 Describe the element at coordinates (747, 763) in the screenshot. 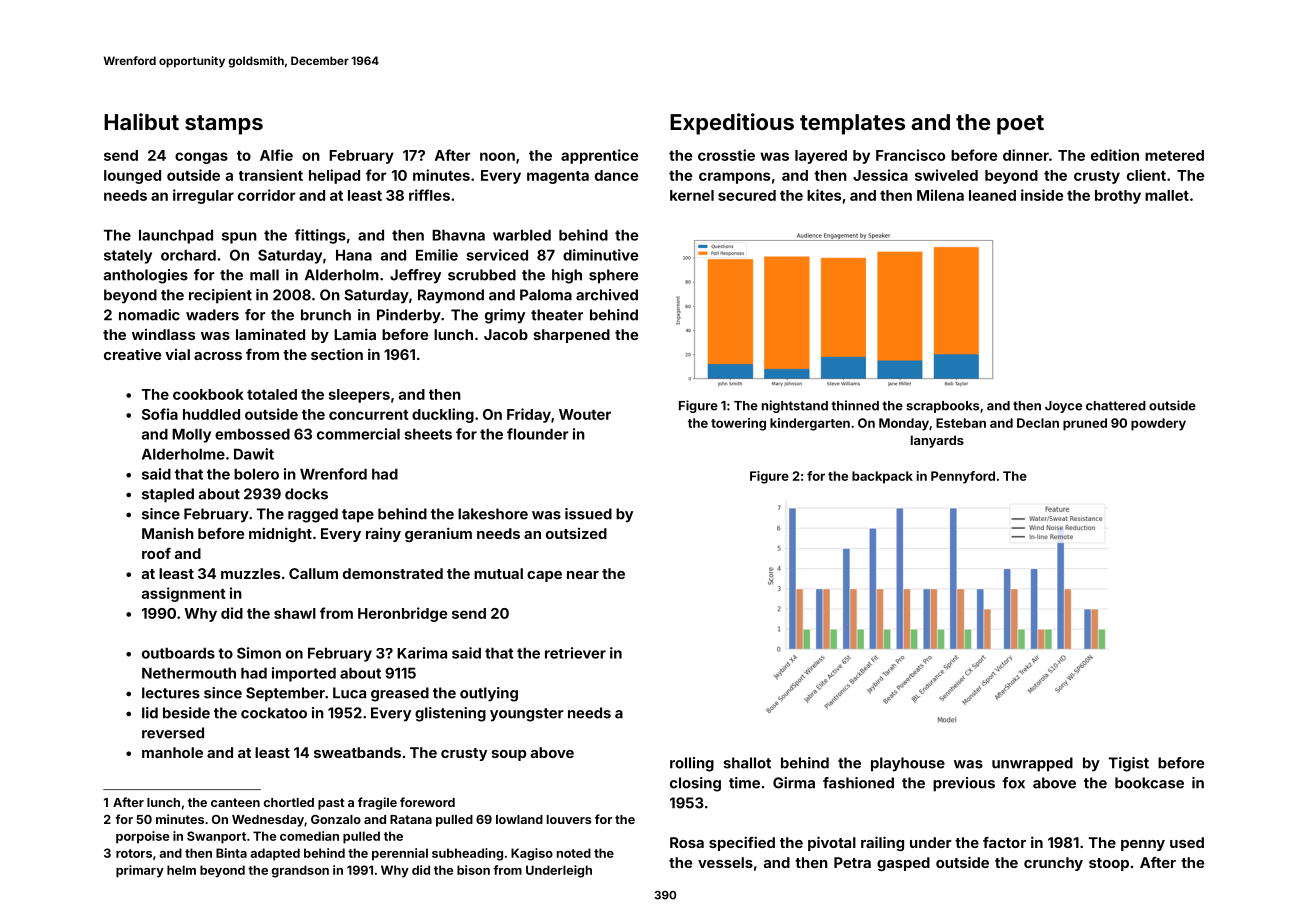

I see `shallot` at that location.
